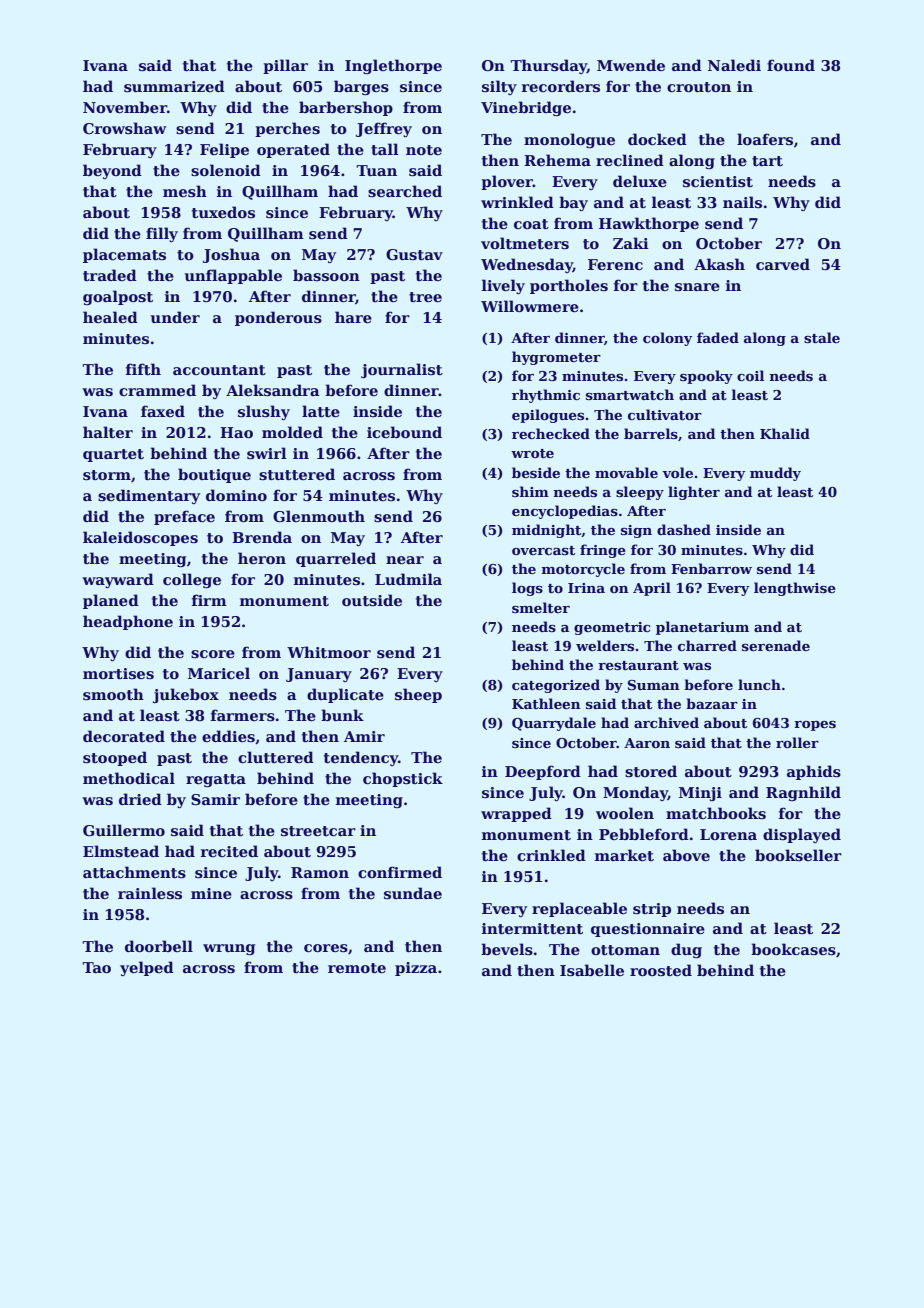 This page has width=924, height=1308. I want to click on Vinebridge, so click(526, 108).
